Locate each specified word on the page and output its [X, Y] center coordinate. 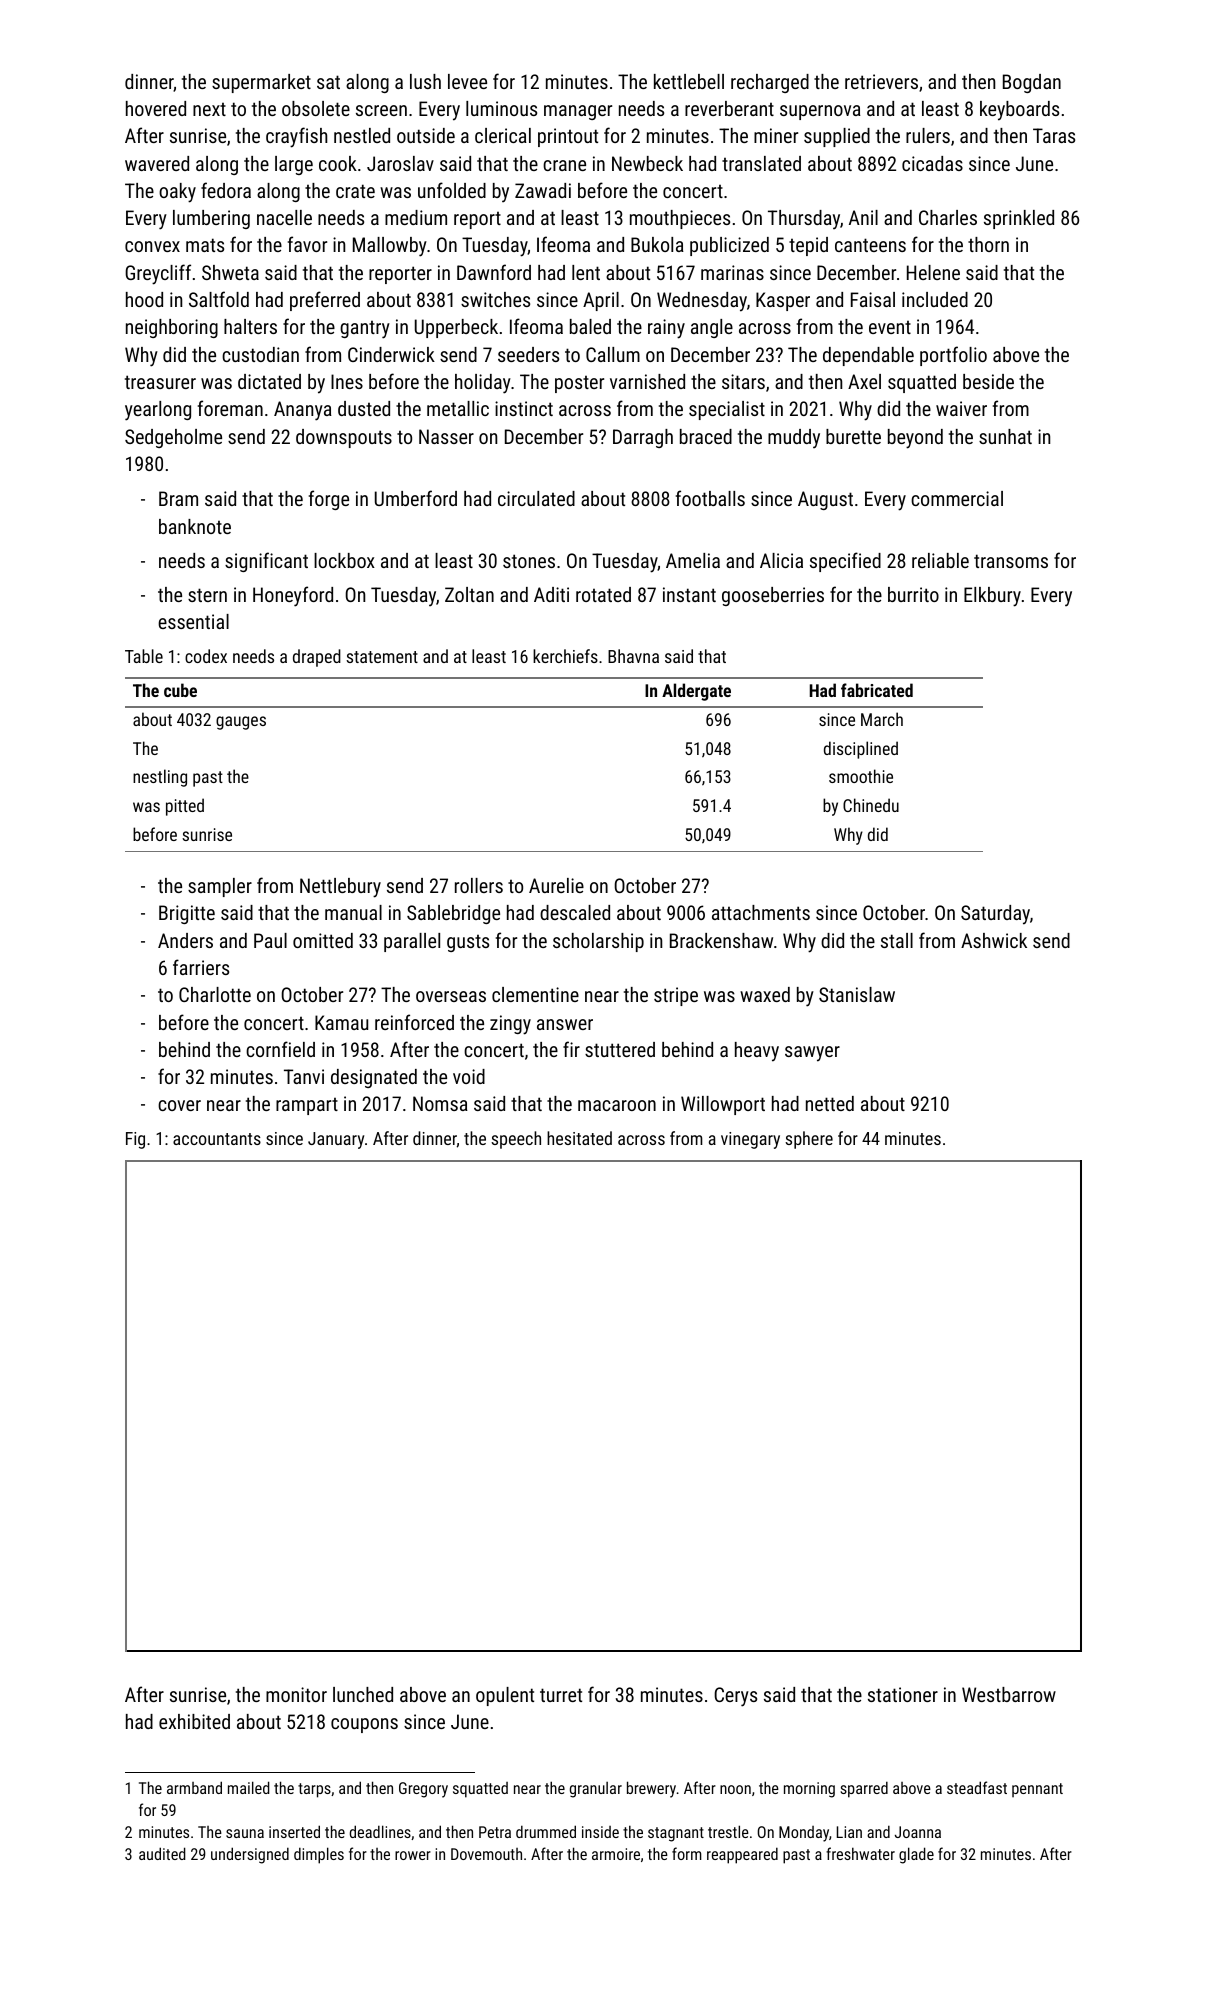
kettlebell [689, 81]
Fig [135, 1140]
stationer [903, 1694]
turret [561, 1695]
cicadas [932, 163]
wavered [157, 163]
